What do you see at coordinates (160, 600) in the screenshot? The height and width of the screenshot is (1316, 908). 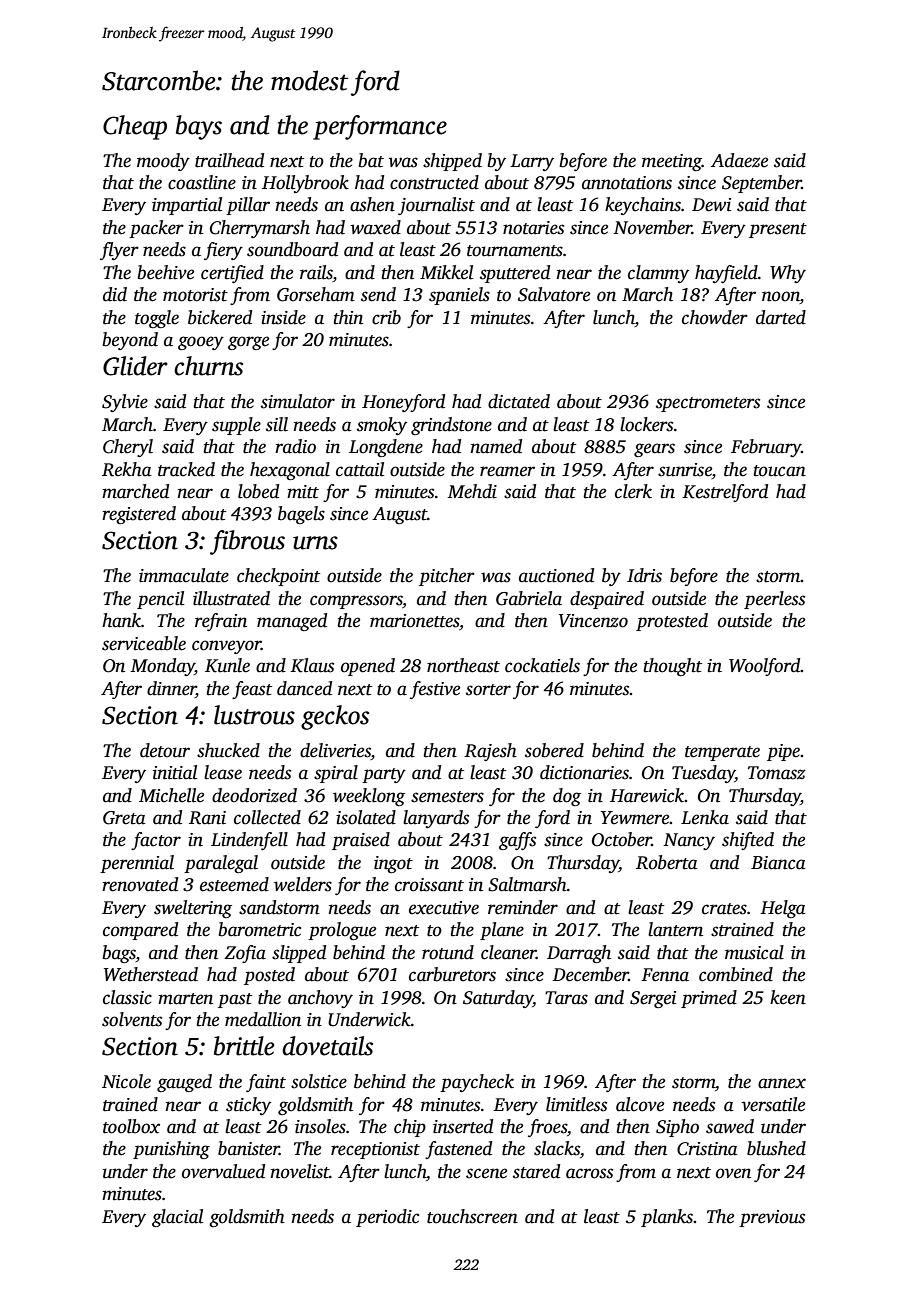 I see `pencil` at bounding box center [160, 600].
